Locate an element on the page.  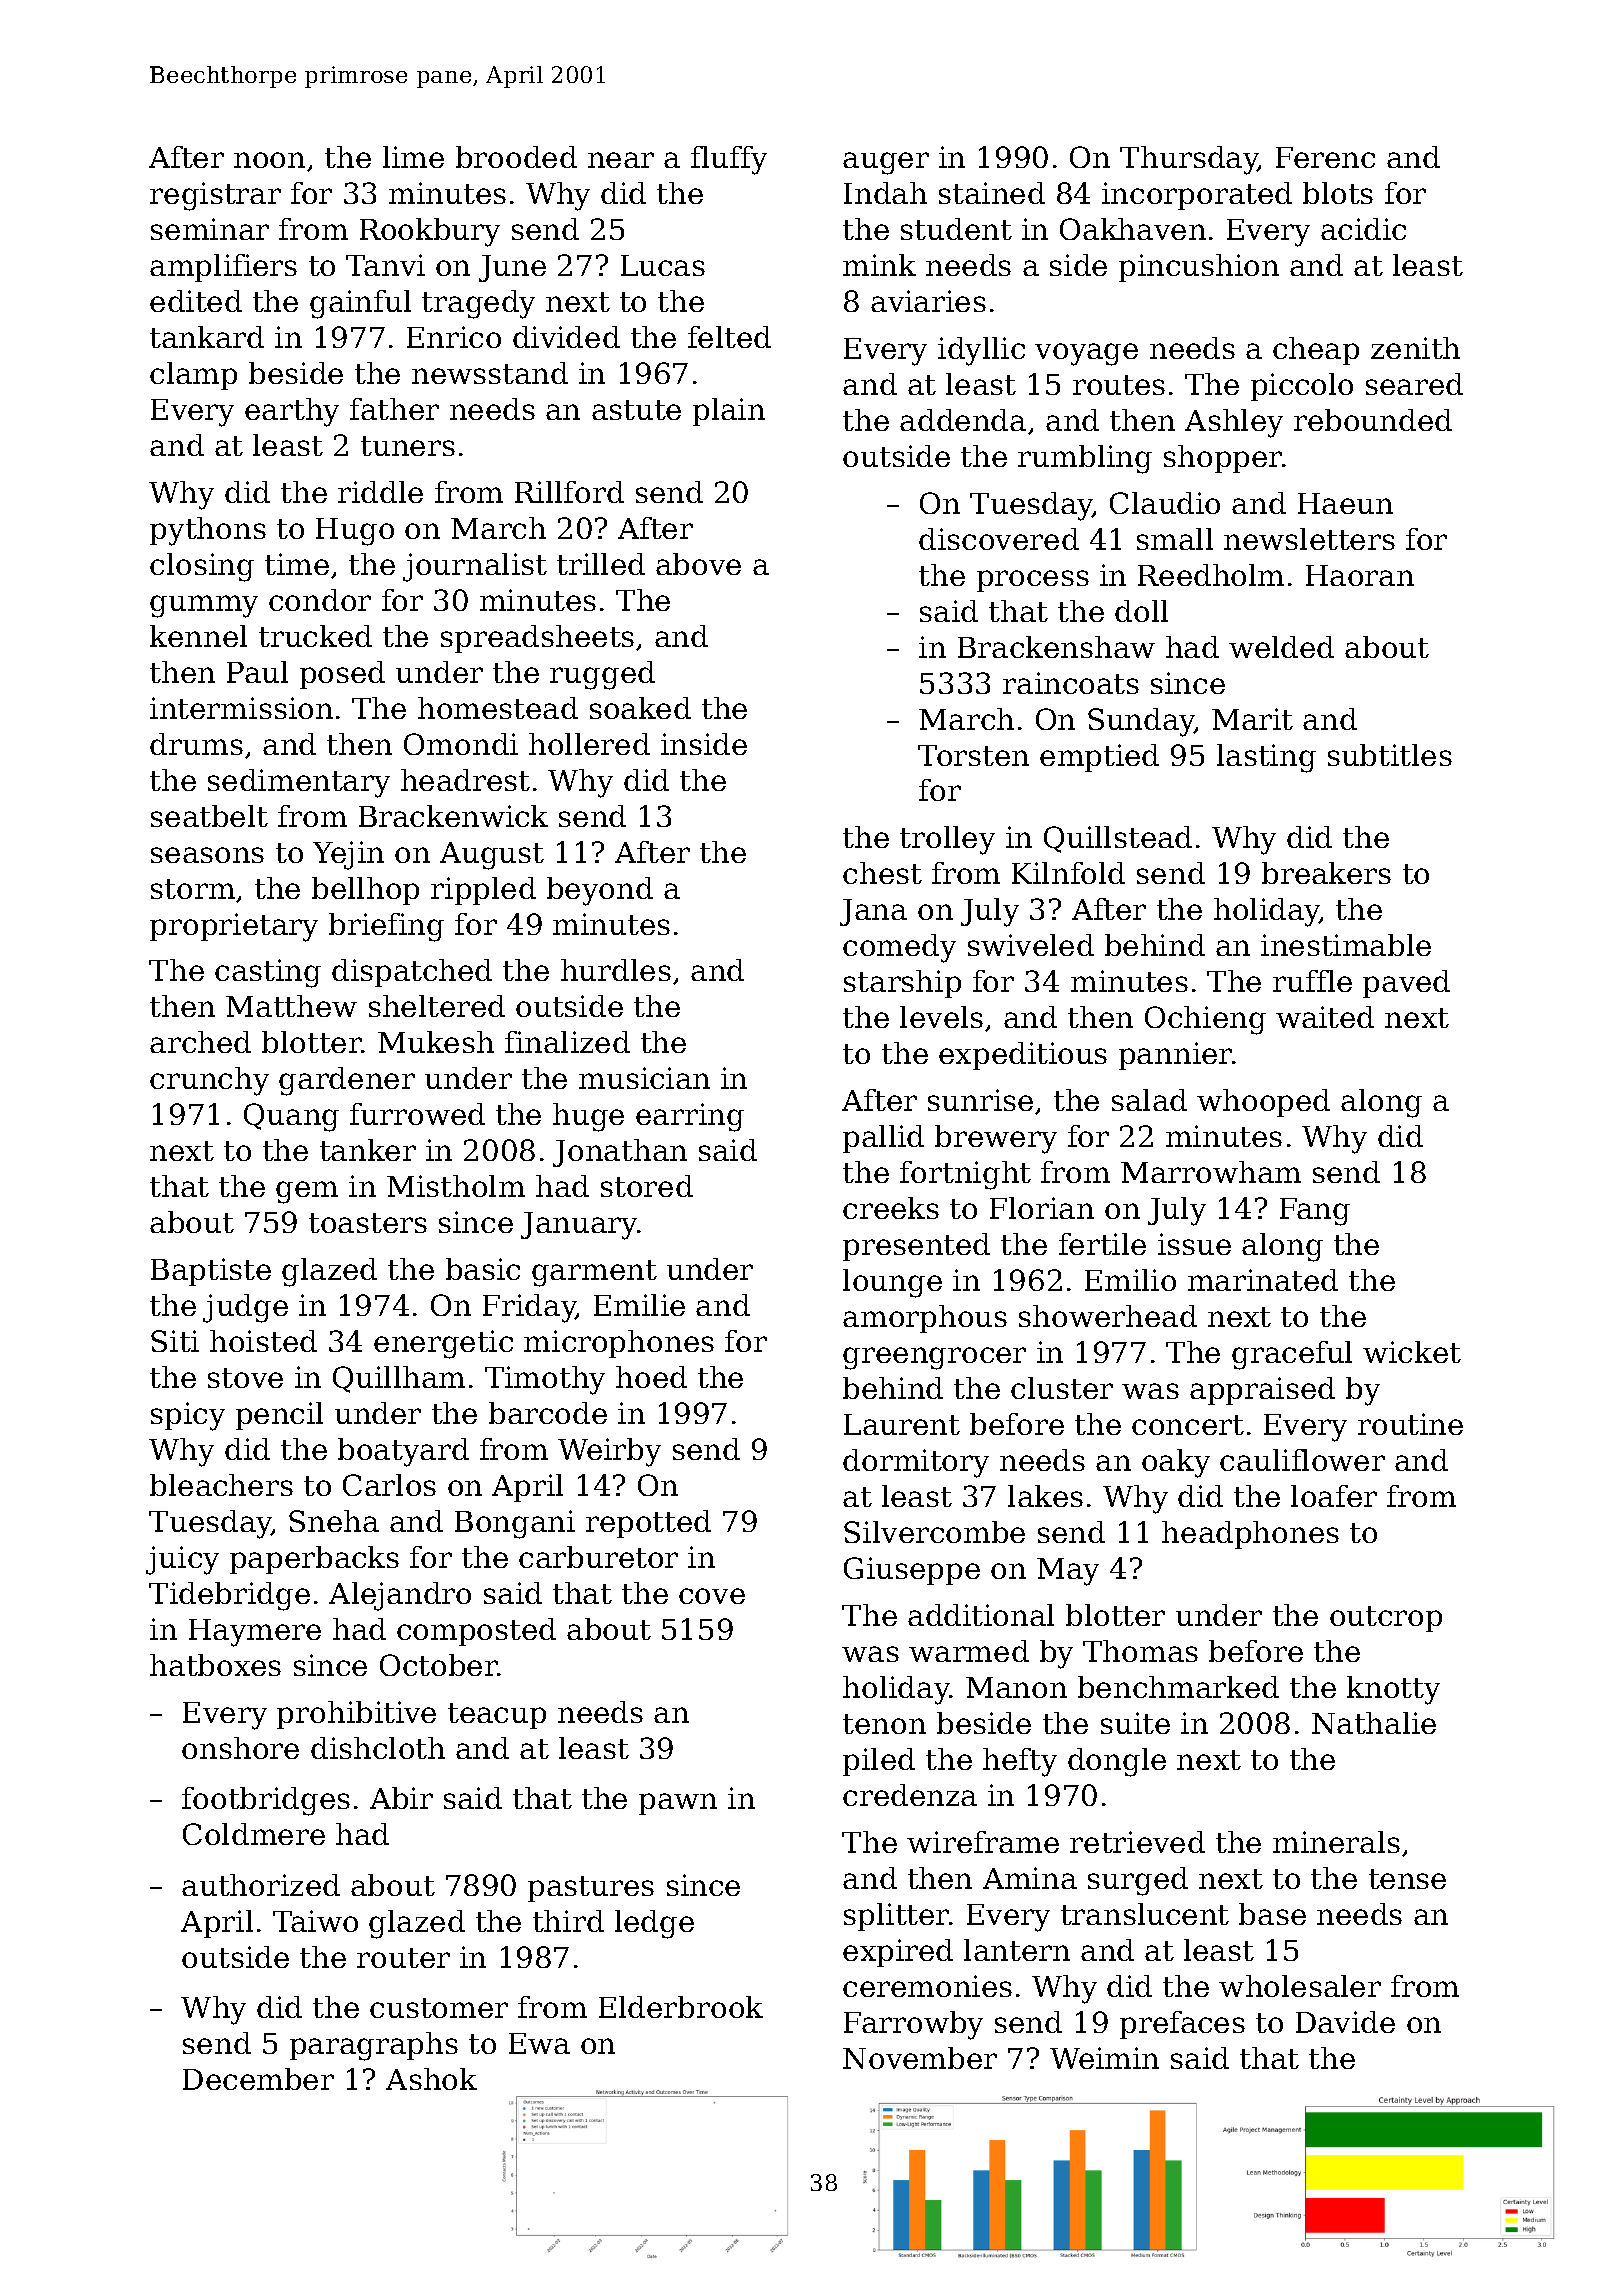
paragraphs is located at coordinates (374, 2046).
